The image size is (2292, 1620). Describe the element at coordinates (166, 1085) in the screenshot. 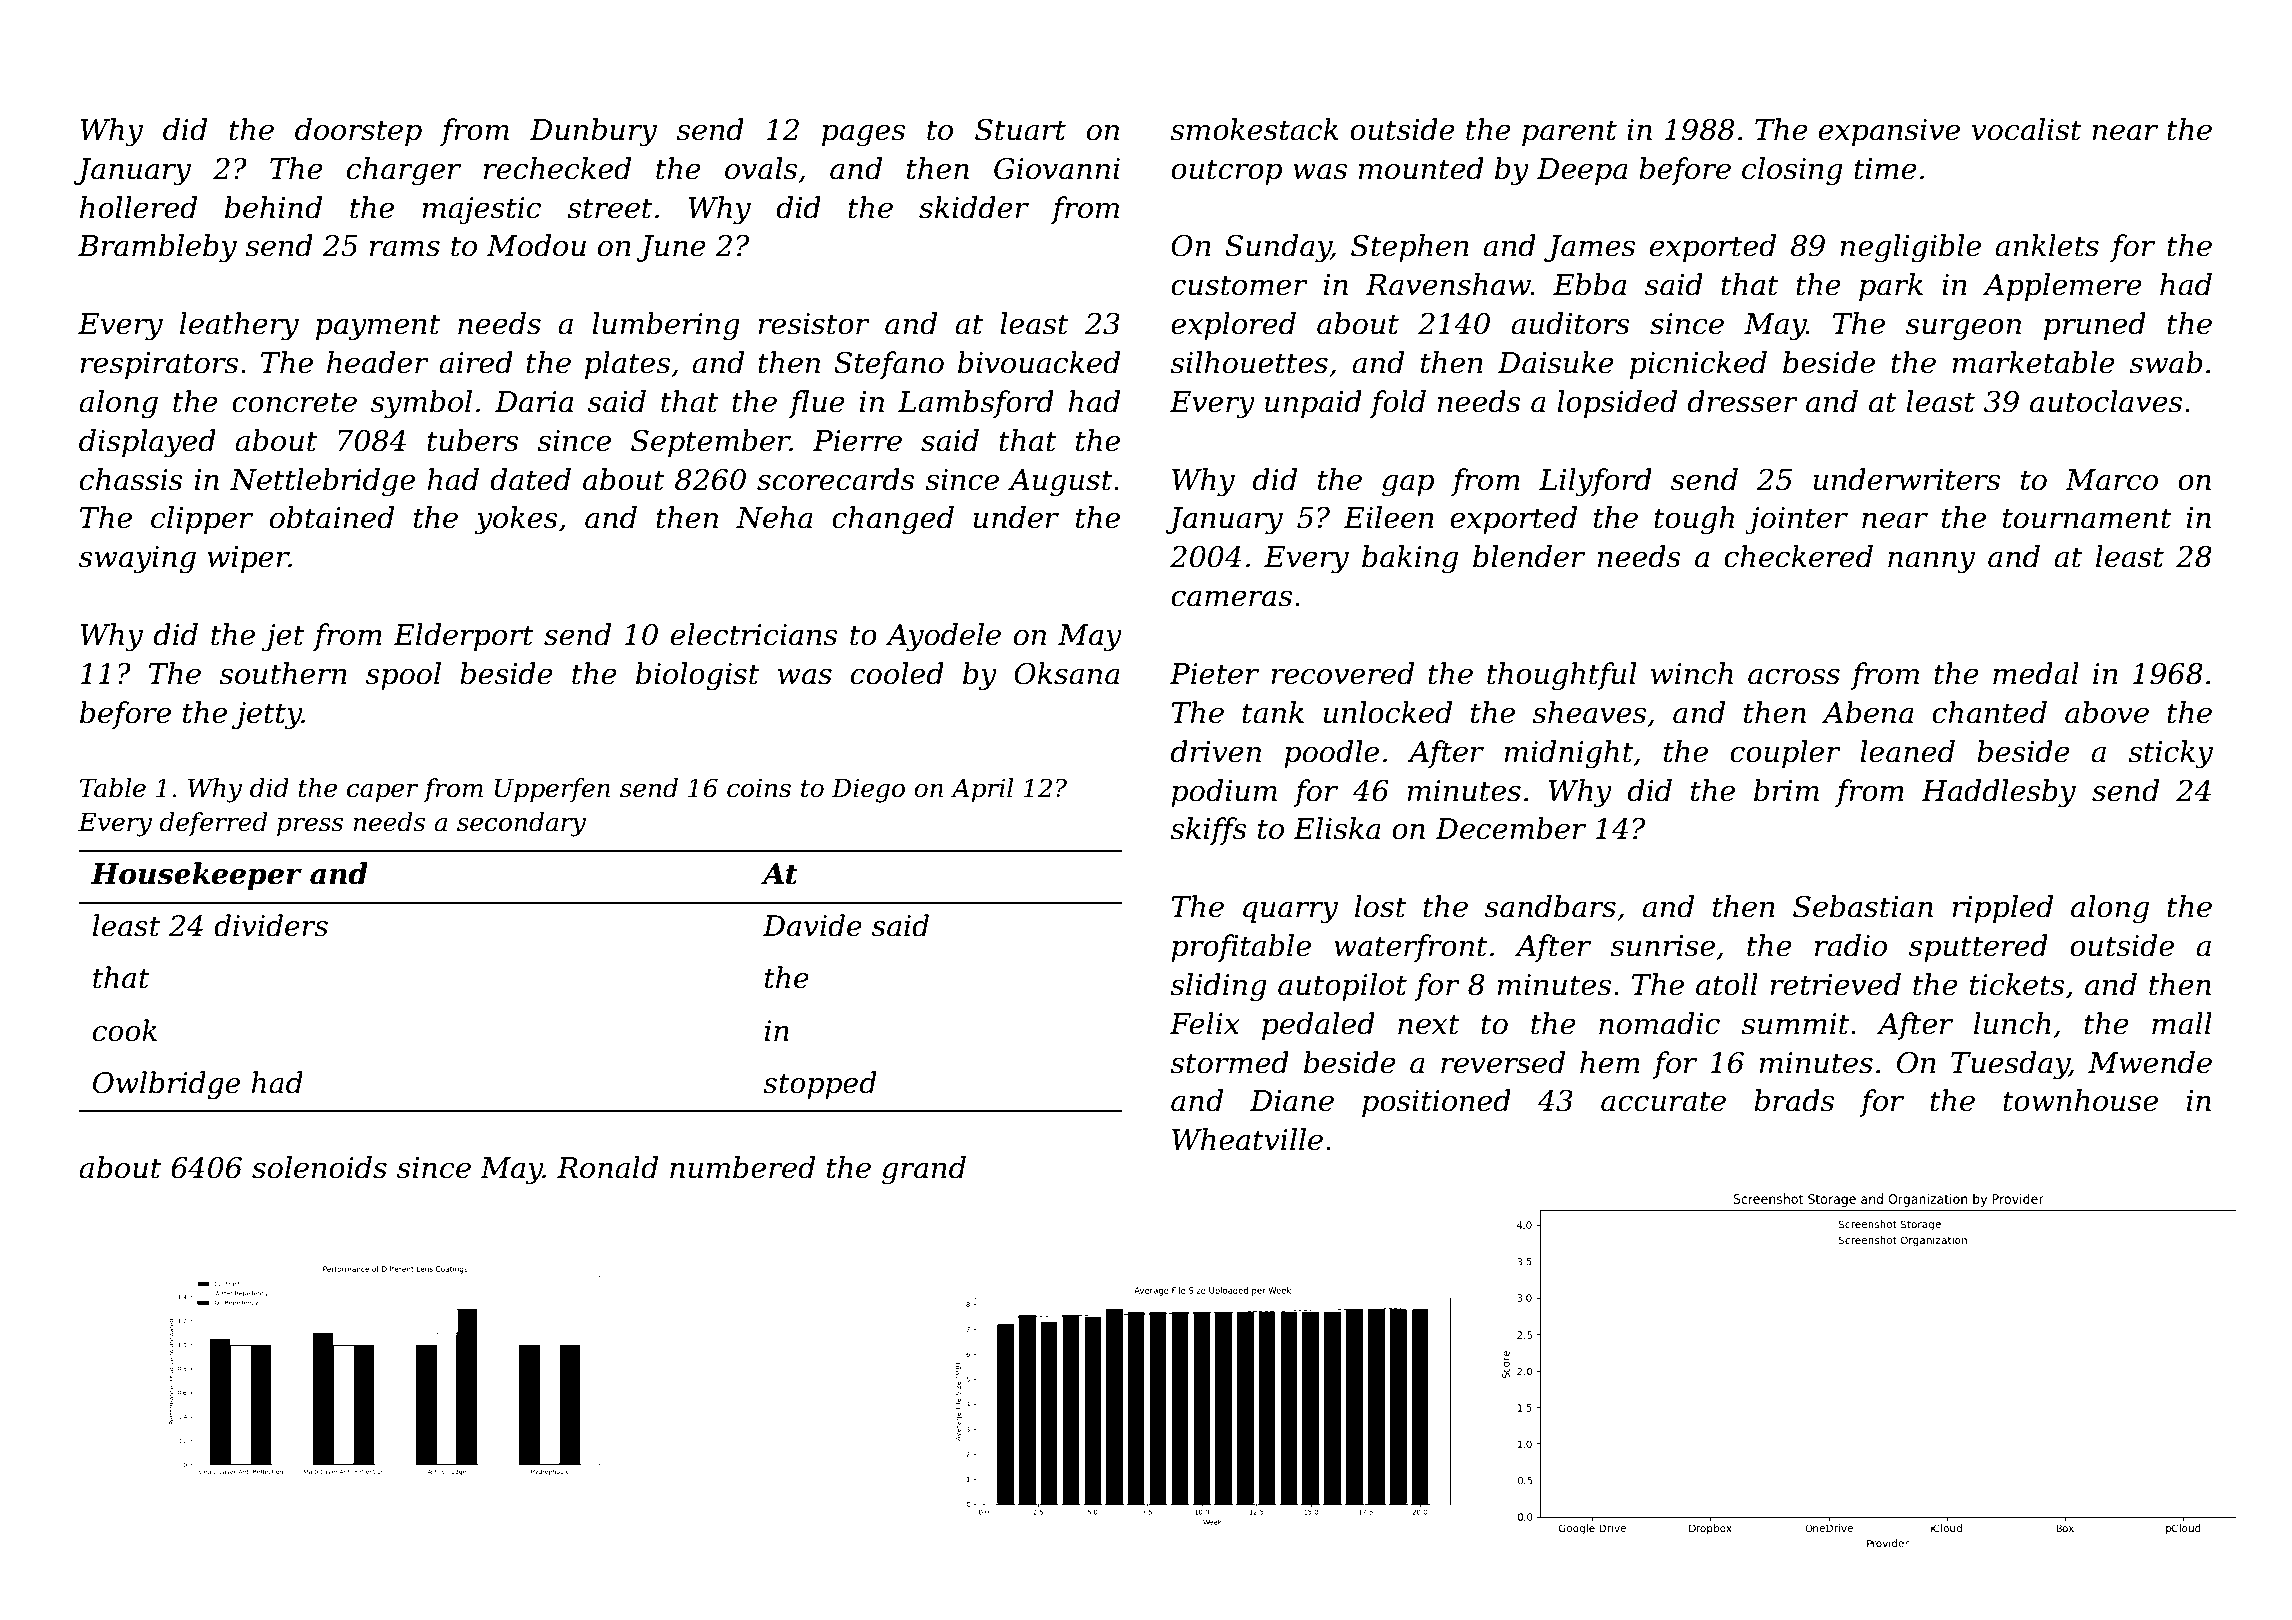

I see `Owlbridge` at that location.
